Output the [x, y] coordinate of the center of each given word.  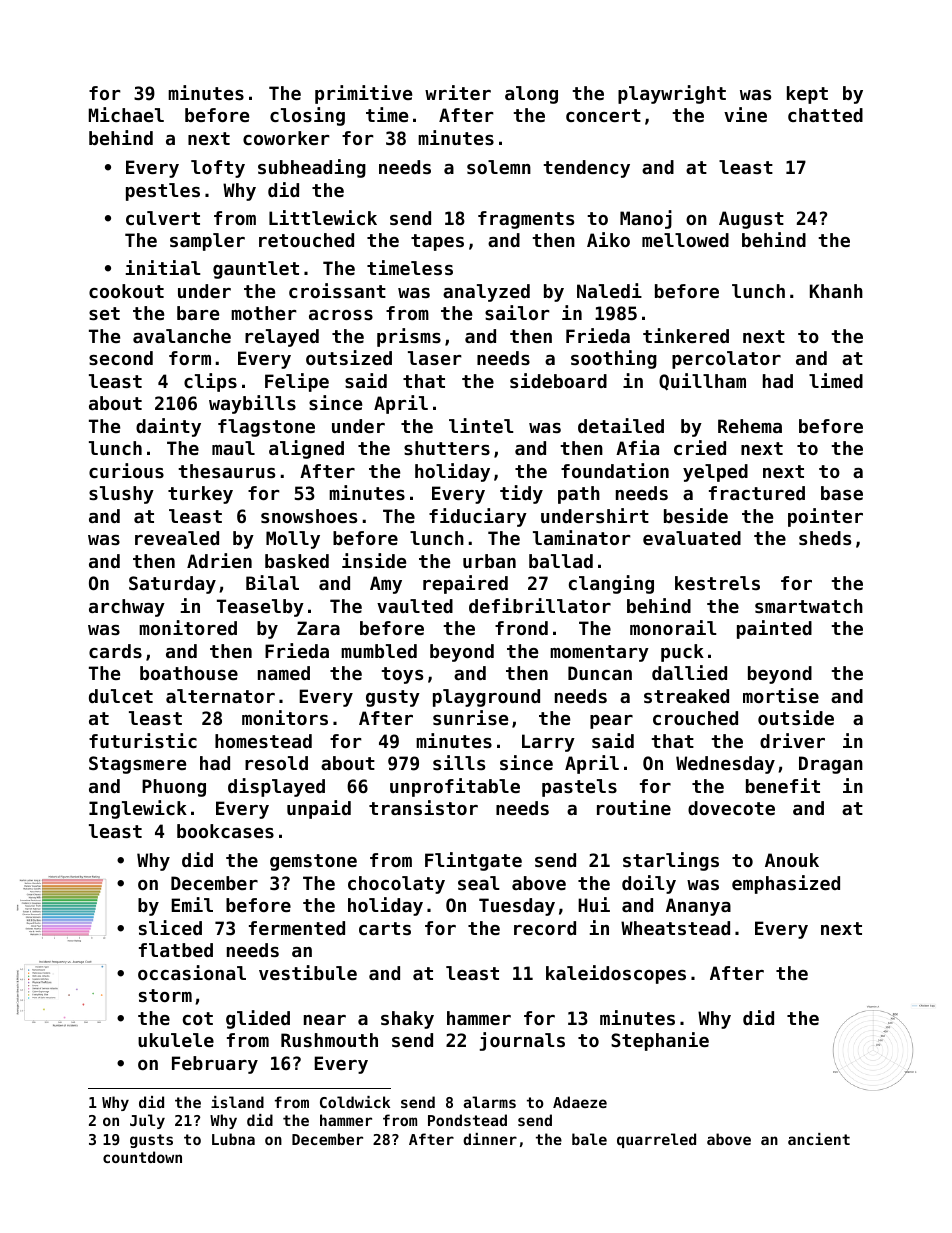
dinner [490, 1139]
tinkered [686, 335]
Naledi [609, 290]
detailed [621, 425]
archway [127, 608]
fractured [757, 493]
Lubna [233, 1139]
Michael [126, 114]
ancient [819, 1139]
